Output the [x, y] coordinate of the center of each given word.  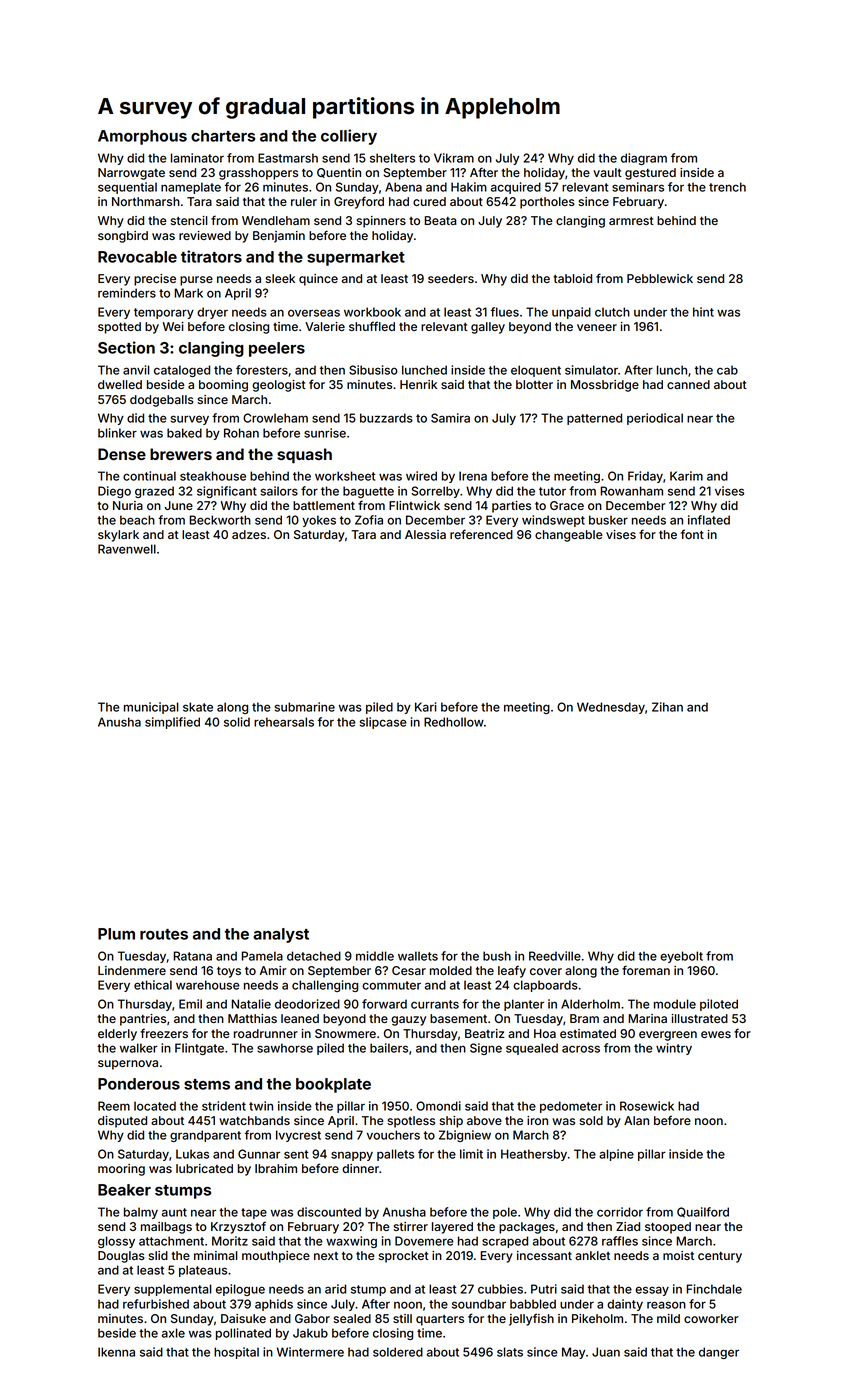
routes [164, 934]
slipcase [383, 723]
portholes [547, 203]
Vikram [454, 158]
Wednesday [611, 708]
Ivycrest [298, 1136]
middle [375, 956]
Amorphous [142, 137]
